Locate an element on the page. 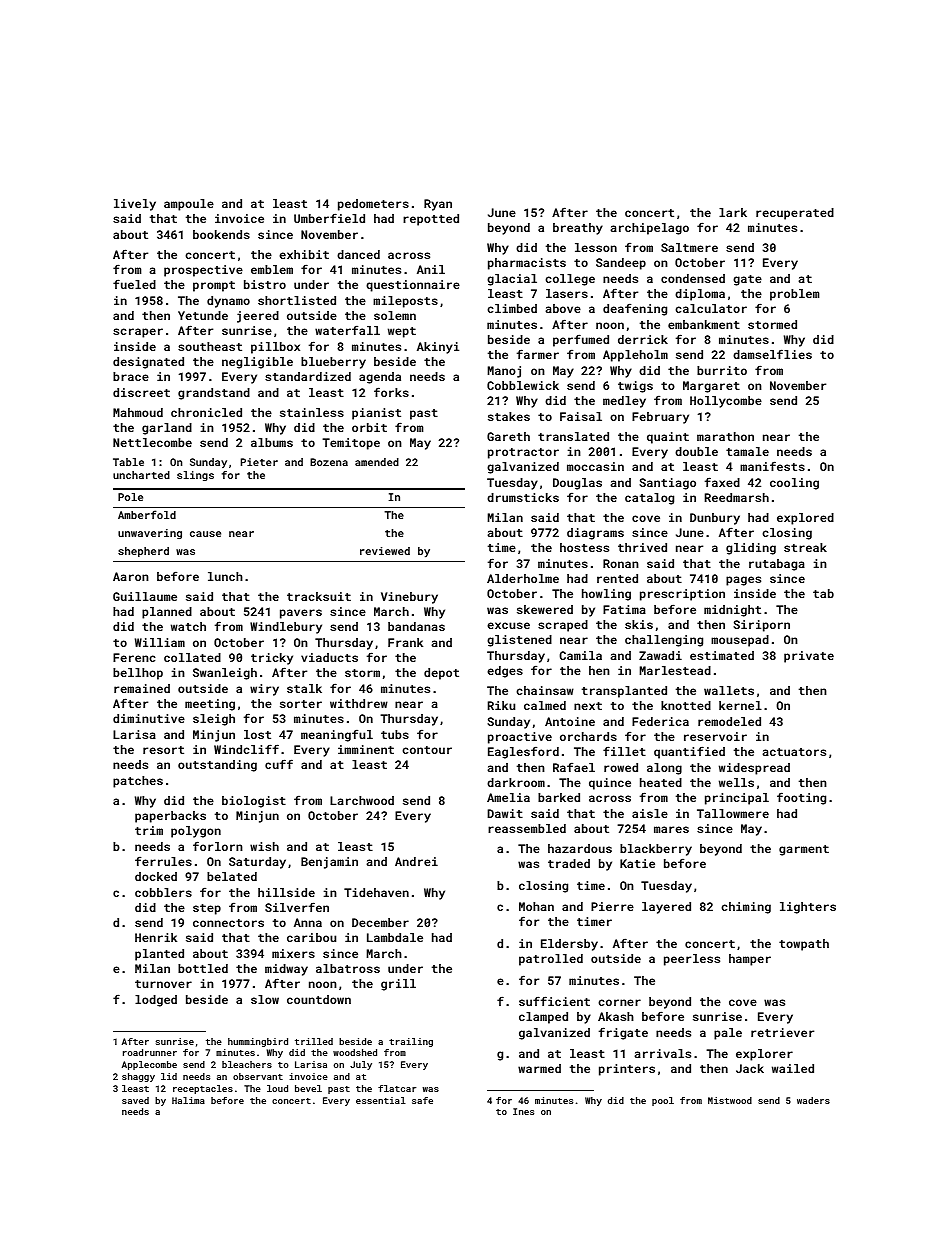 This image has width=952, height=1233. Mohan is located at coordinates (536, 906).
